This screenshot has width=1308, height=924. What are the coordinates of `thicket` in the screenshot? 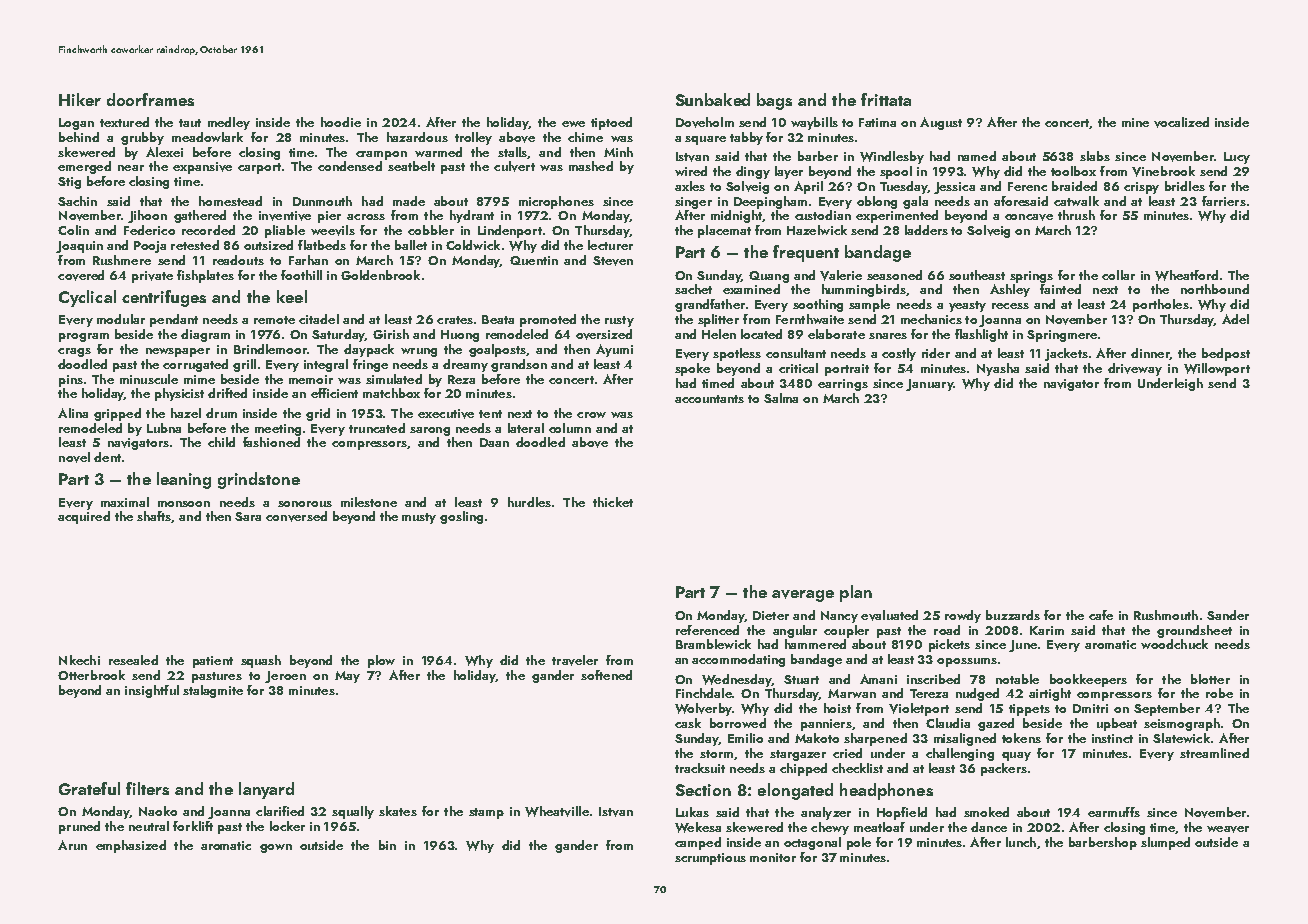 It's located at (613, 502).
